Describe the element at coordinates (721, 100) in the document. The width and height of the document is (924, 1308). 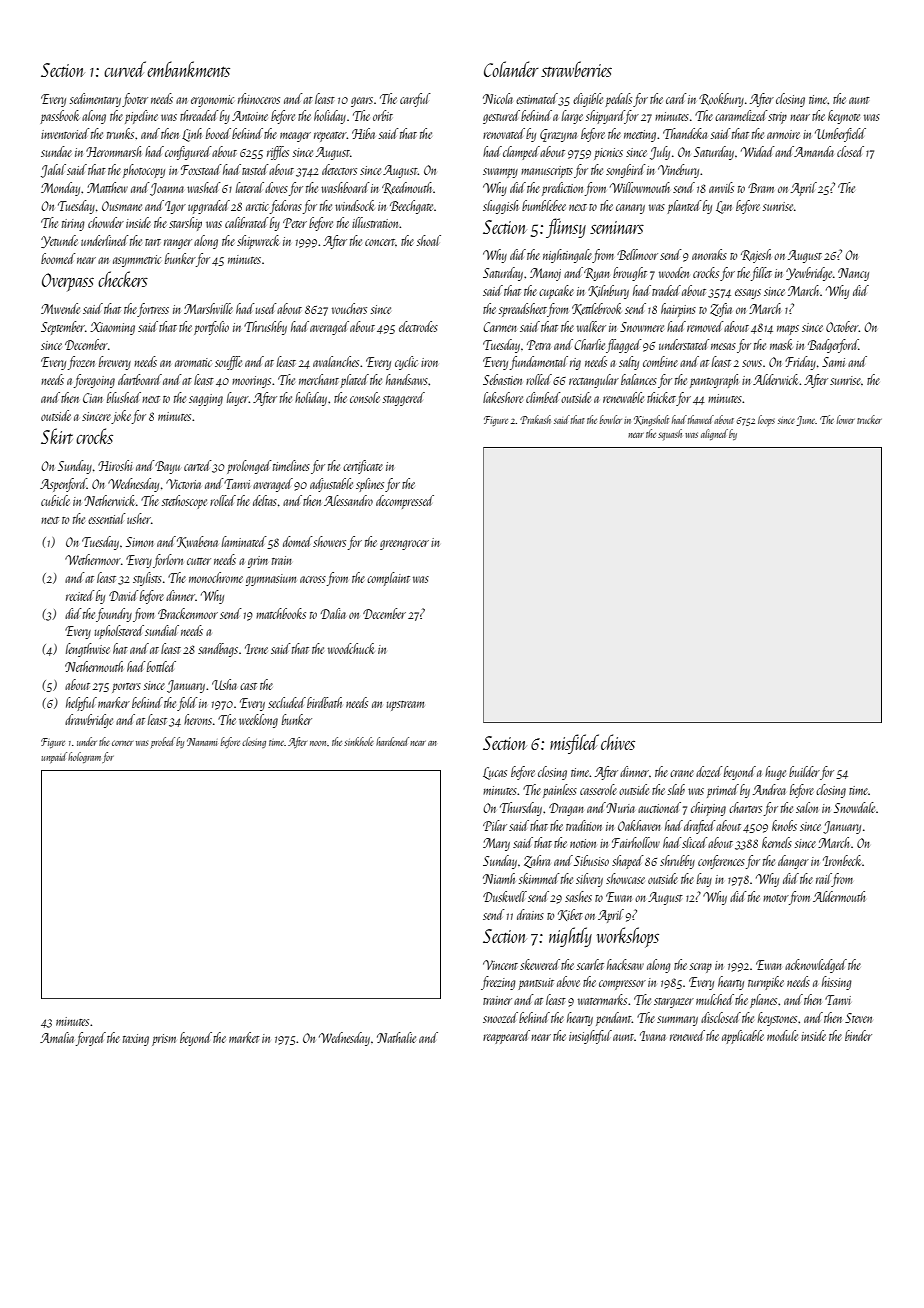
I see `Rookbury` at that location.
